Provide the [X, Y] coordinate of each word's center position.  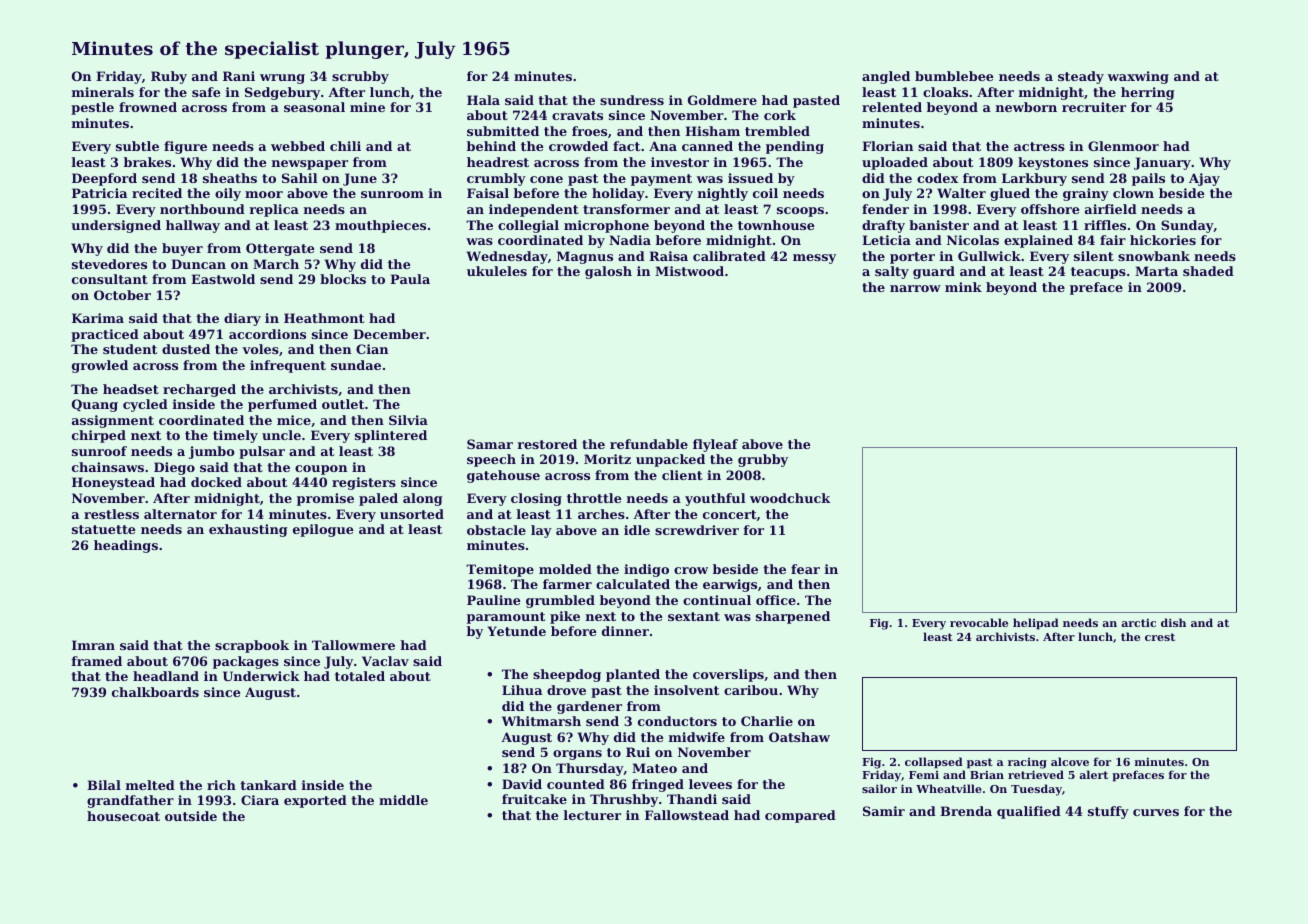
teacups [1098, 273]
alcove [1070, 761]
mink [963, 287]
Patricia [99, 193]
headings [126, 546]
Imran [93, 645]
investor [680, 162]
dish [1173, 622]
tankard [268, 785]
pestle [92, 108]
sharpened [793, 617]
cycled [145, 405]
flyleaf [715, 445]
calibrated [729, 256]
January [1162, 163]
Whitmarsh [541, 721]
